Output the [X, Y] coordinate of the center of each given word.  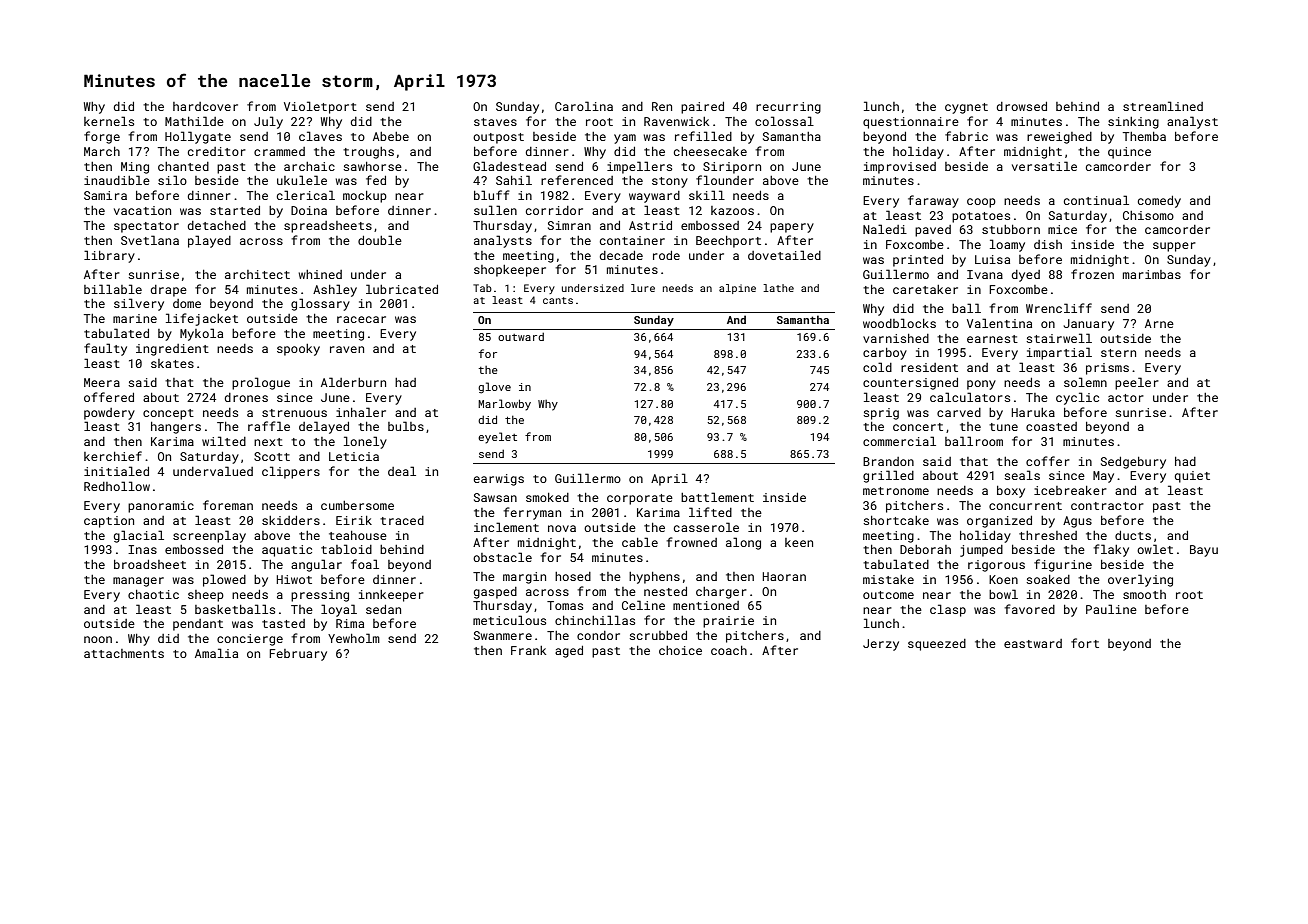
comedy [1159, 202]
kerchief [113, 456]
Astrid [650, 225]
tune [1003, 427]
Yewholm [354, 638]
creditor [217, 151]
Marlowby [504, 405]
